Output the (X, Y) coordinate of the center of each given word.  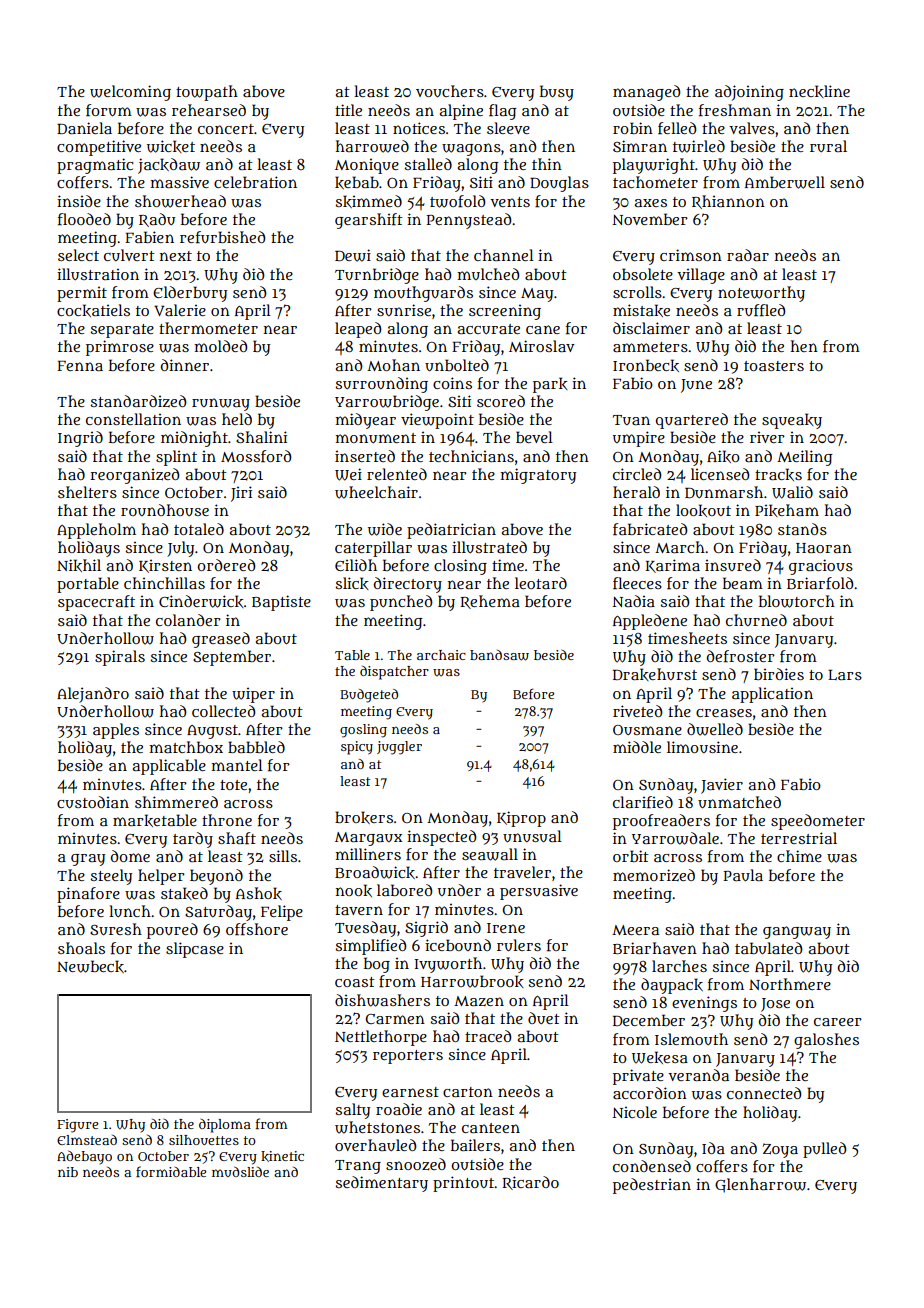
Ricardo (530, 1183)
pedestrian (652, 1186)
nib (68, 1172)
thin (547, 164)
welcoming (130, 93)
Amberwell (785, 182)
